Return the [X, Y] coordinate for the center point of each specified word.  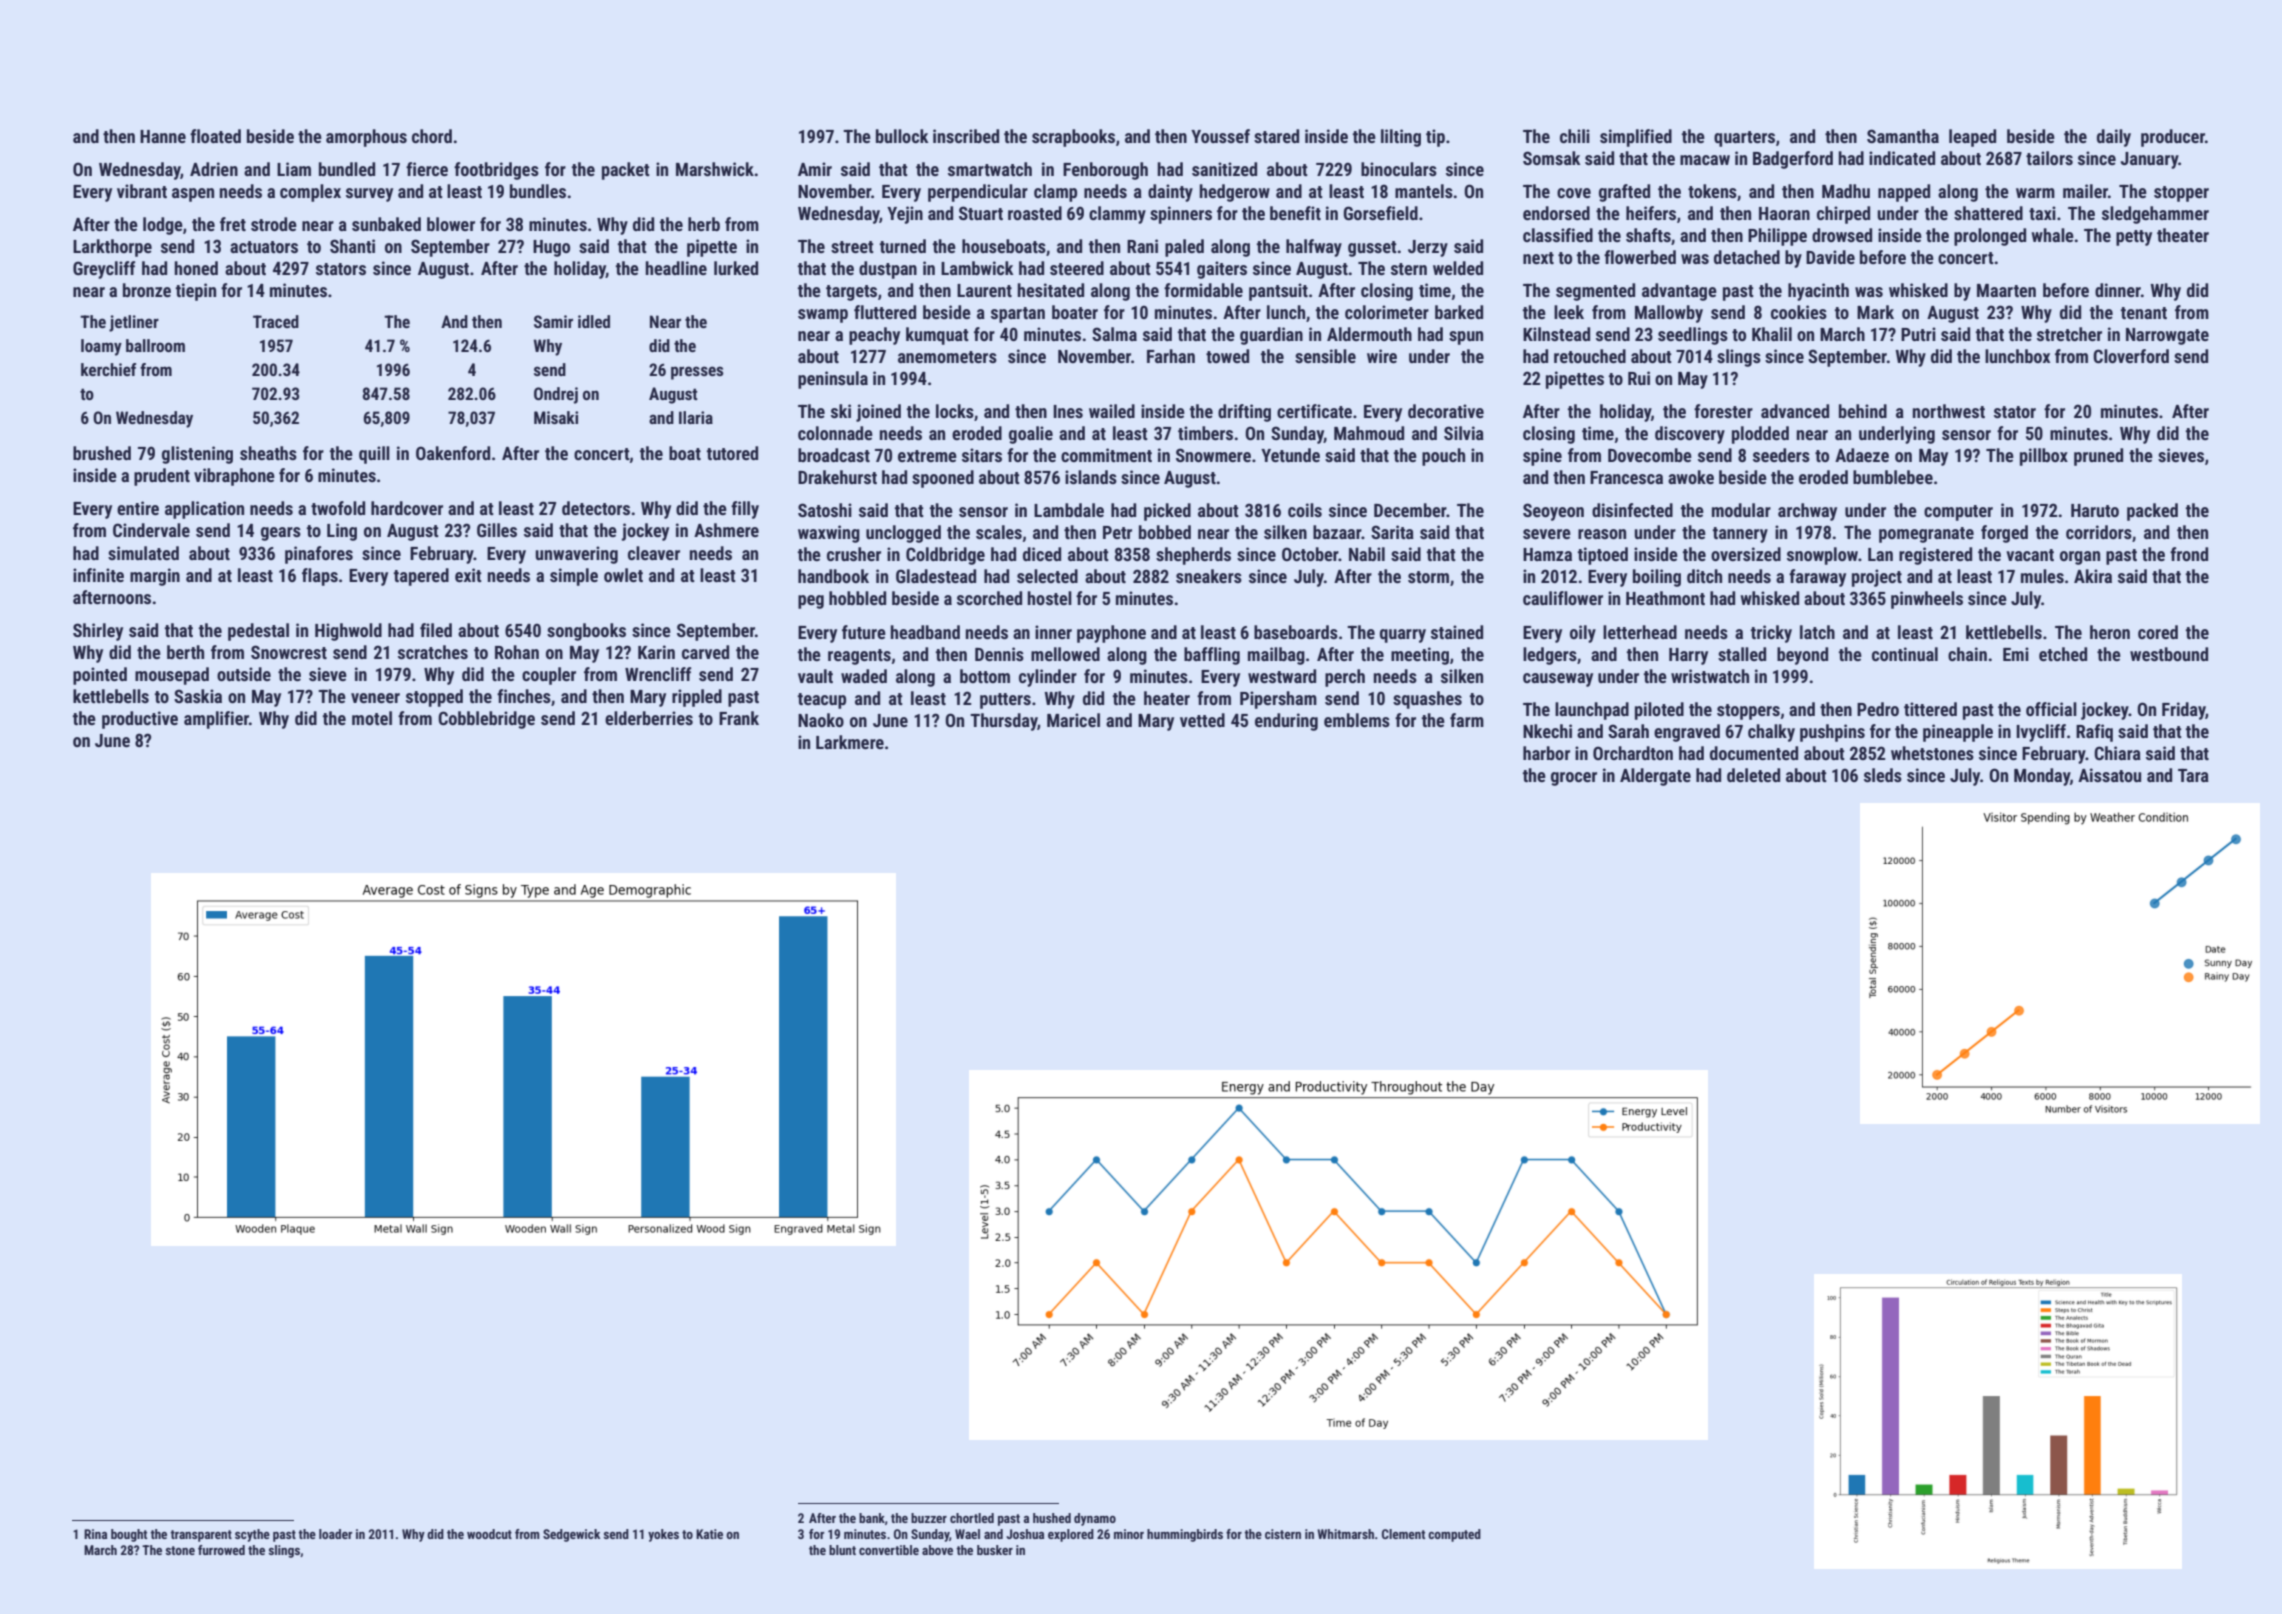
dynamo [1095, 1519]
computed [1454, 1535]
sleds [1883, 775]
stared [1276, 136]
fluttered [885, 312]
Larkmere [850, 742]
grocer [1574, 779]
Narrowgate [2167, 336]
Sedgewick [571, 1535]
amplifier [216, 720]
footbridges [496, 171]
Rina [95, 1534]
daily [2114, 138]
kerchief [108, 369]
